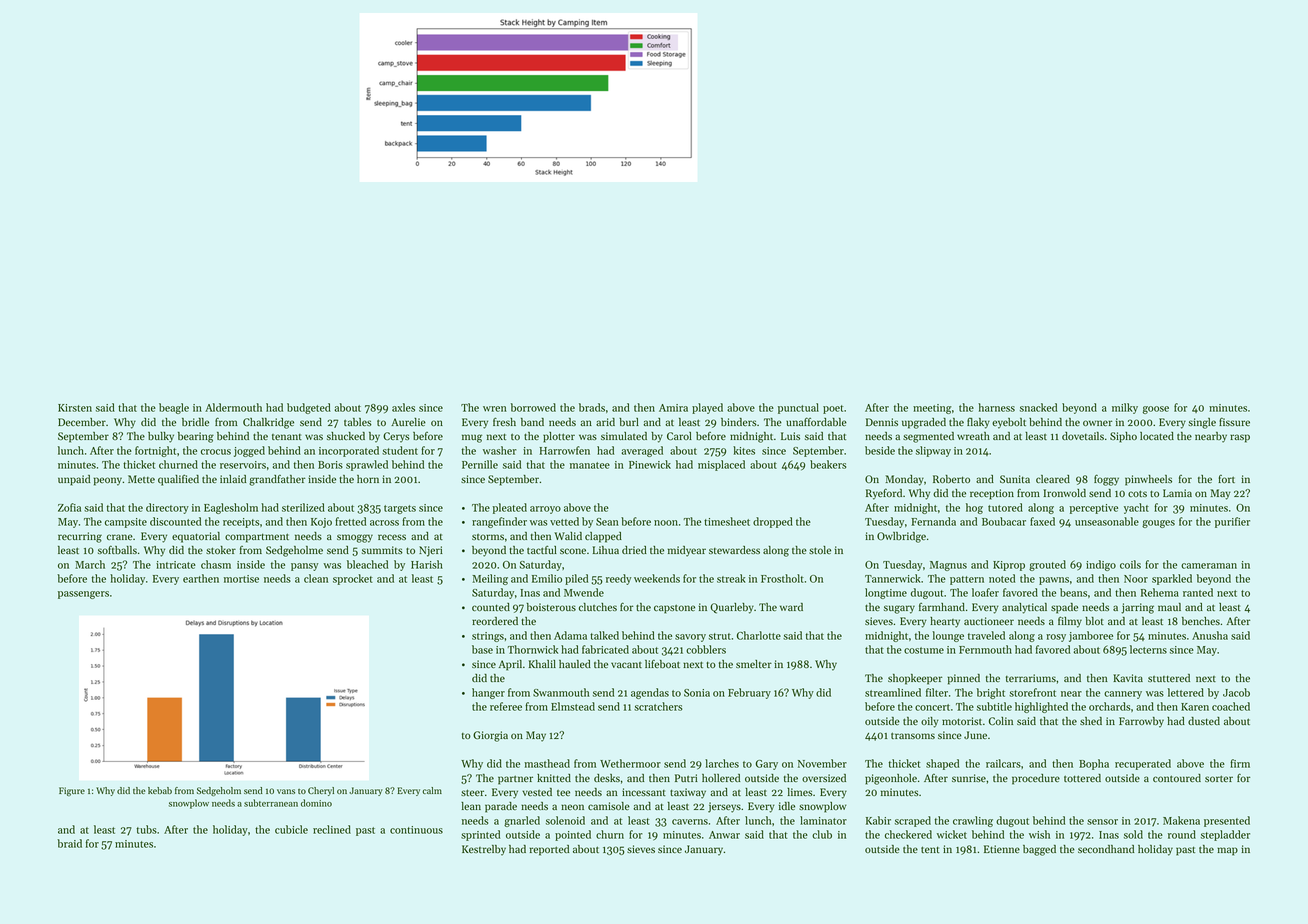 This page has height=924, width=1308. What do you see at coordinates (996, 407) in the page?
I see `harness` at bounding box center [996, 407].
